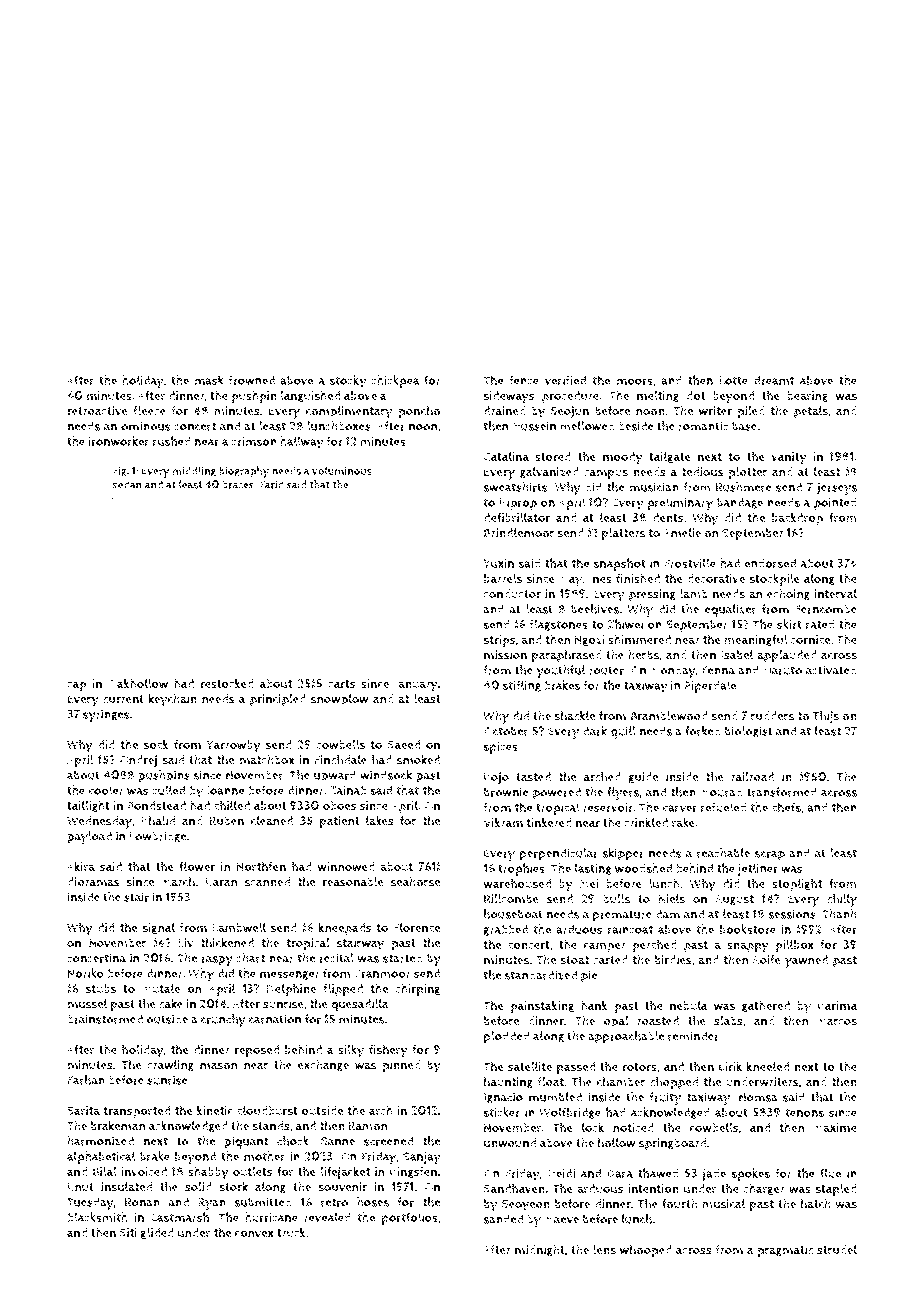 This screenshot has width=924, height=1308. What do you see at coordinates (565, 380) in the screenshot?
I see `verified` at bounding box center [565, 380].
